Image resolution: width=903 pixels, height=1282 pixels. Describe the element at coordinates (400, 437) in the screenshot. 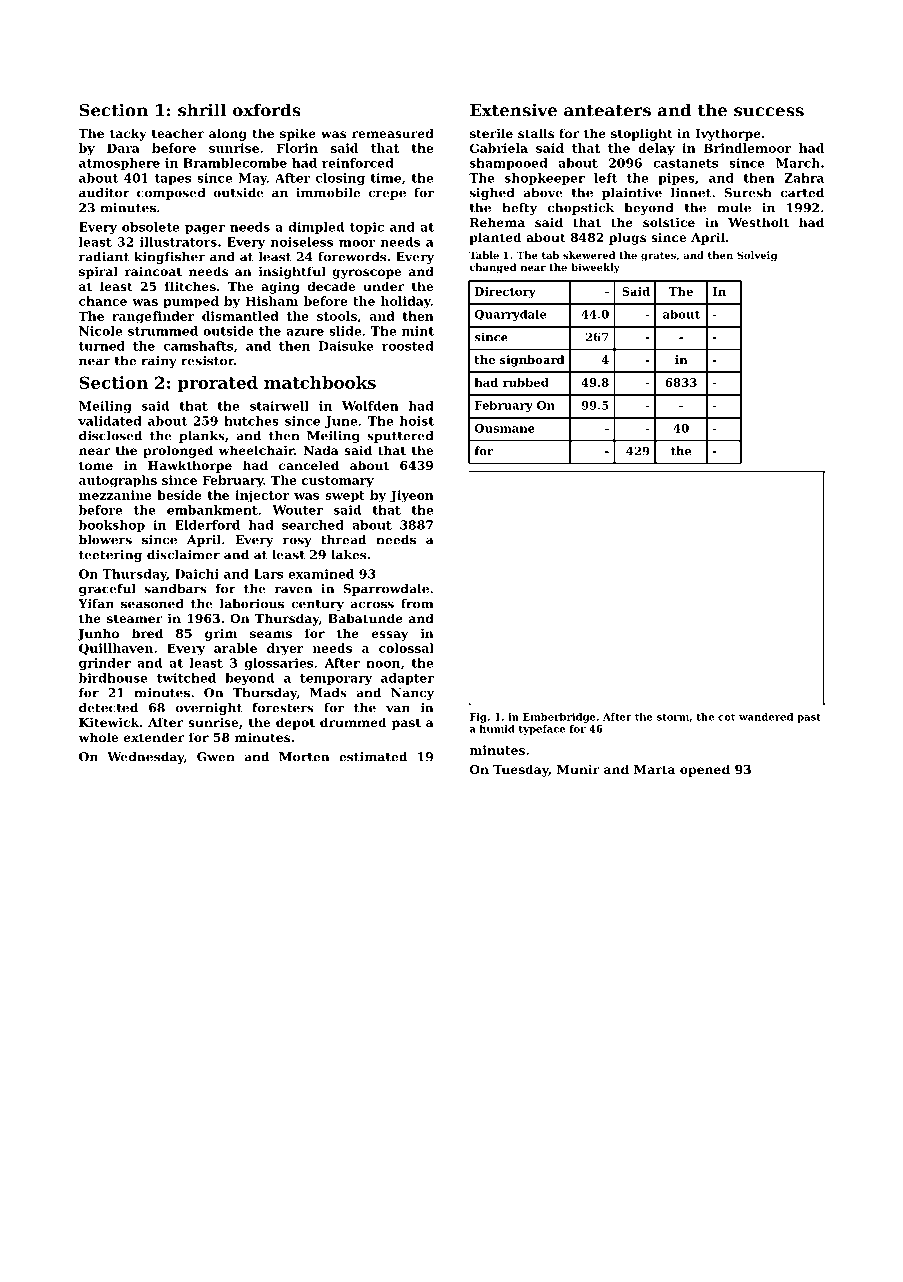

I see `sputtered` at that location.
